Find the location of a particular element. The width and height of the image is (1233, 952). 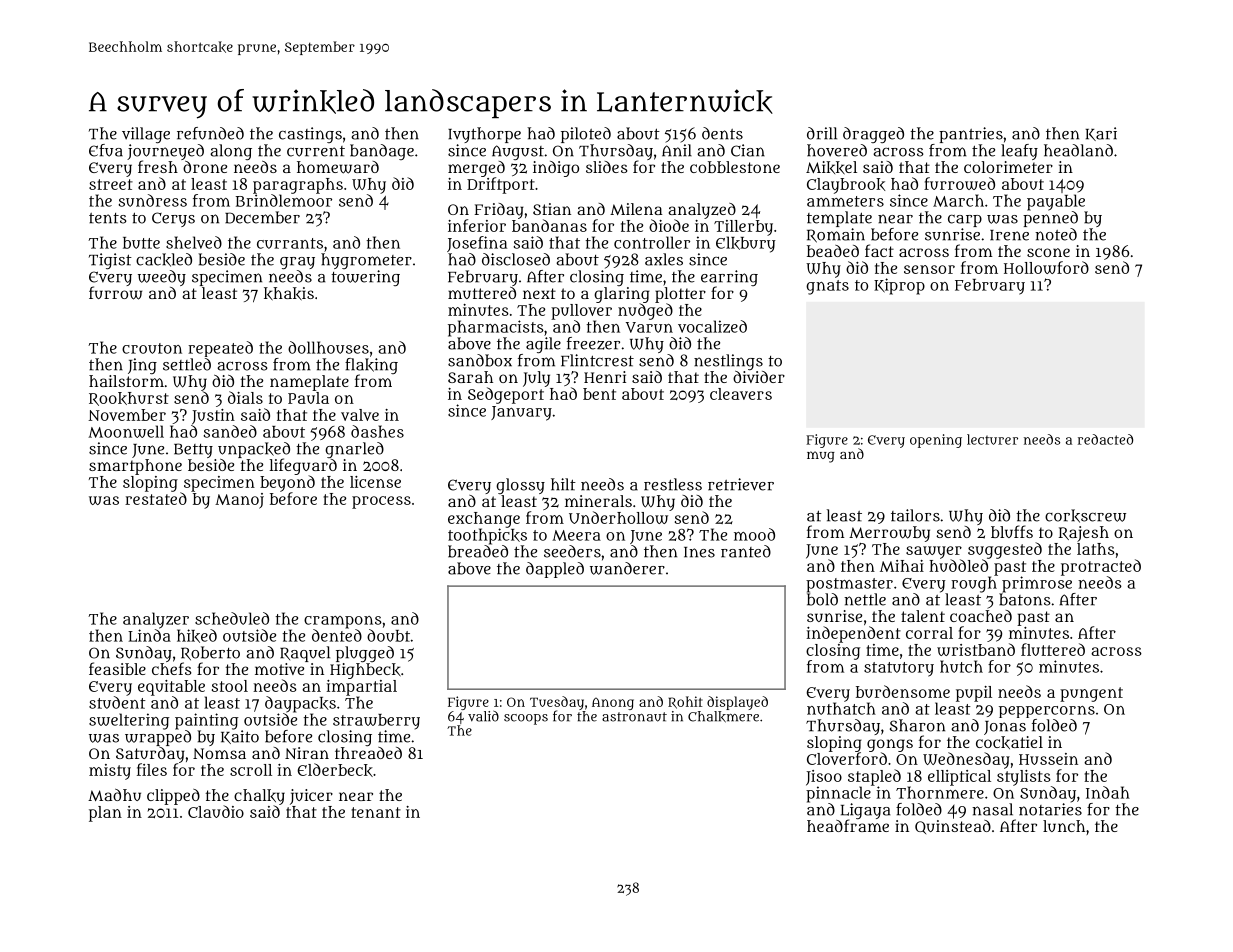

huddled is located at coordinates (958, 565).
